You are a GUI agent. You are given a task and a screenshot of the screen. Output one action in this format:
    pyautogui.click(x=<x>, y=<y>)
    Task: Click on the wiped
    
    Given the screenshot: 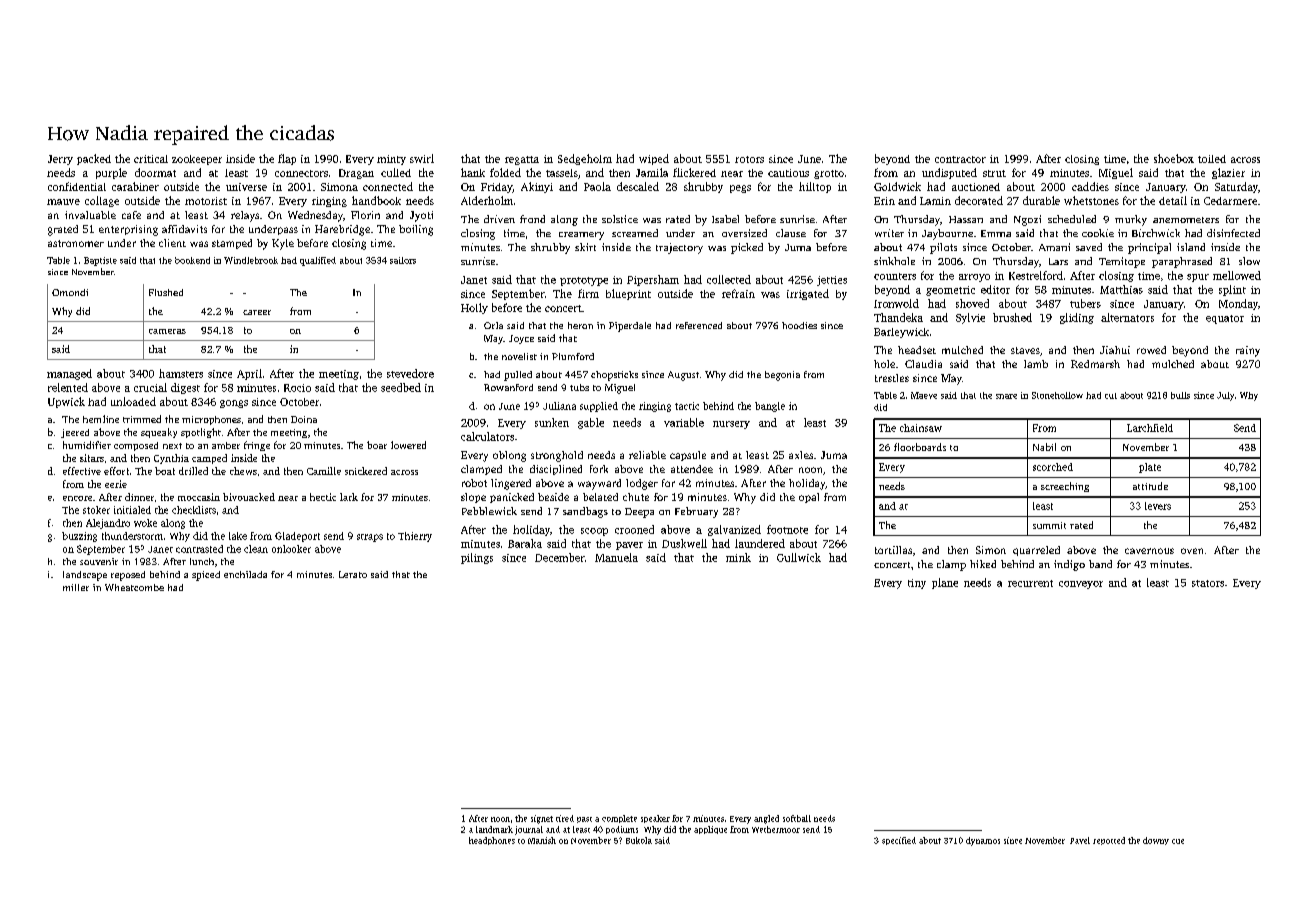 What is the action you would take?
    pyautogui.click(x=654, y=159)
